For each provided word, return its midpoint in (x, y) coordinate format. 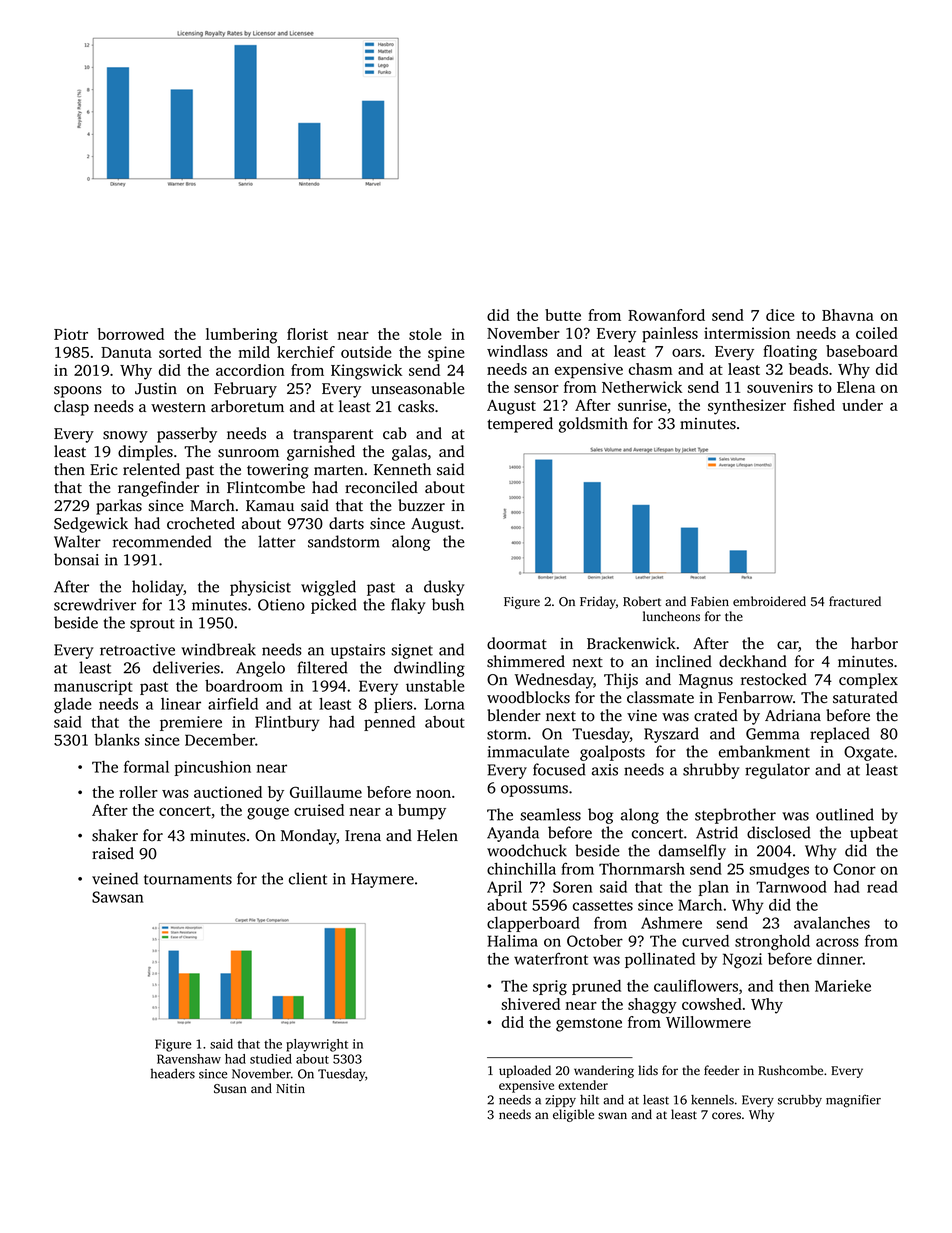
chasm (651, 369)
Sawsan (117, 897)
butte (563, 315)
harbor (874, 643)
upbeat (874, 834)
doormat (517, 643)
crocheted (201, 523)
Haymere (382, 880)
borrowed (131, 334)
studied (271, 1059)
